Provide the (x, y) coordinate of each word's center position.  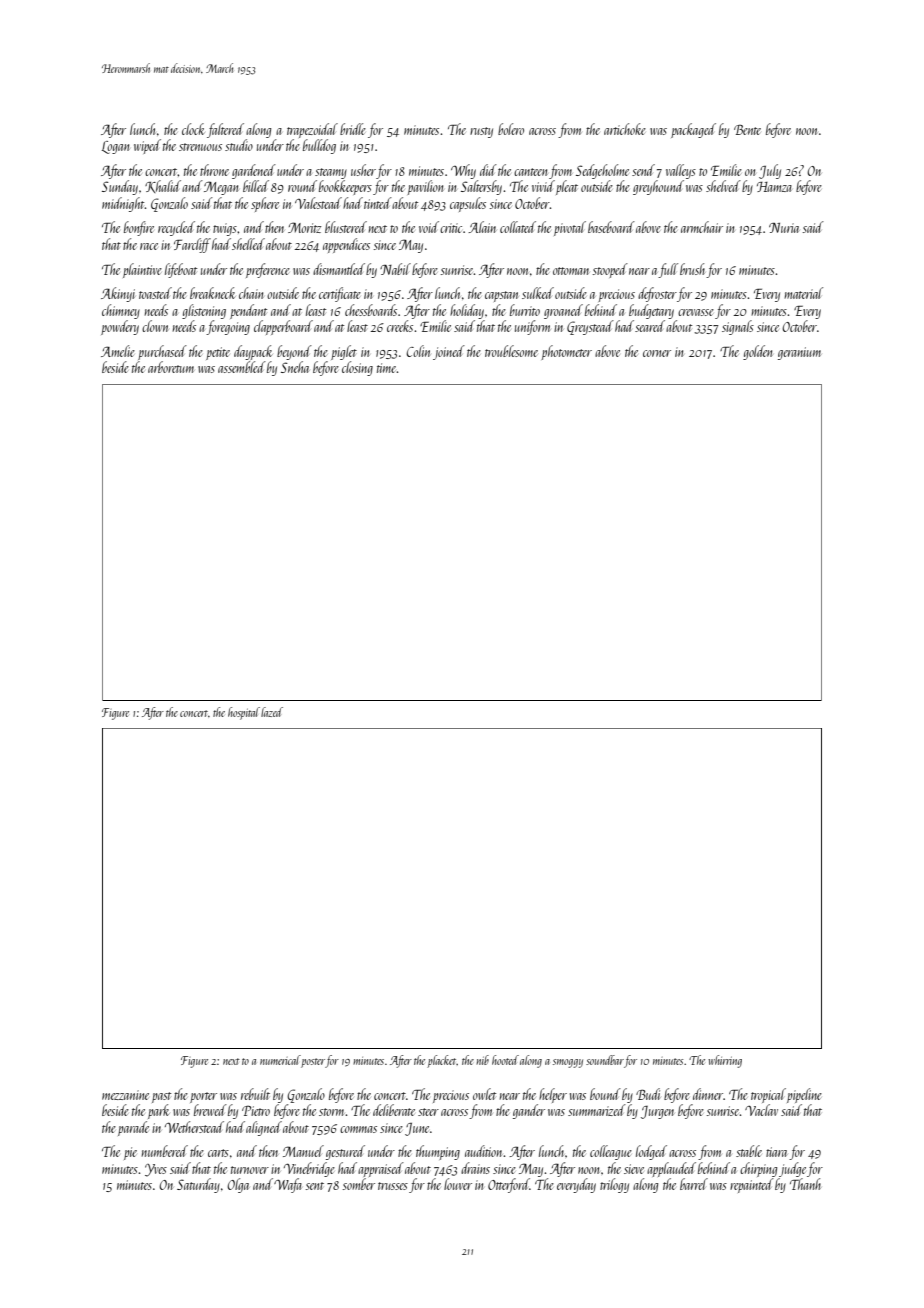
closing (357, 368)
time (387, 368)
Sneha (295, 367)
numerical (280, 1060)
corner (657, 353)
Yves (156, 1170)
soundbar (605, 1060)
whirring (725, 1061)
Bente (747, 130)
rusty (481, 132)
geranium (799, 353)
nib (482, 1060)
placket (442, 1061)
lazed (272, 712)
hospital (244, 713)
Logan (116, 147)
